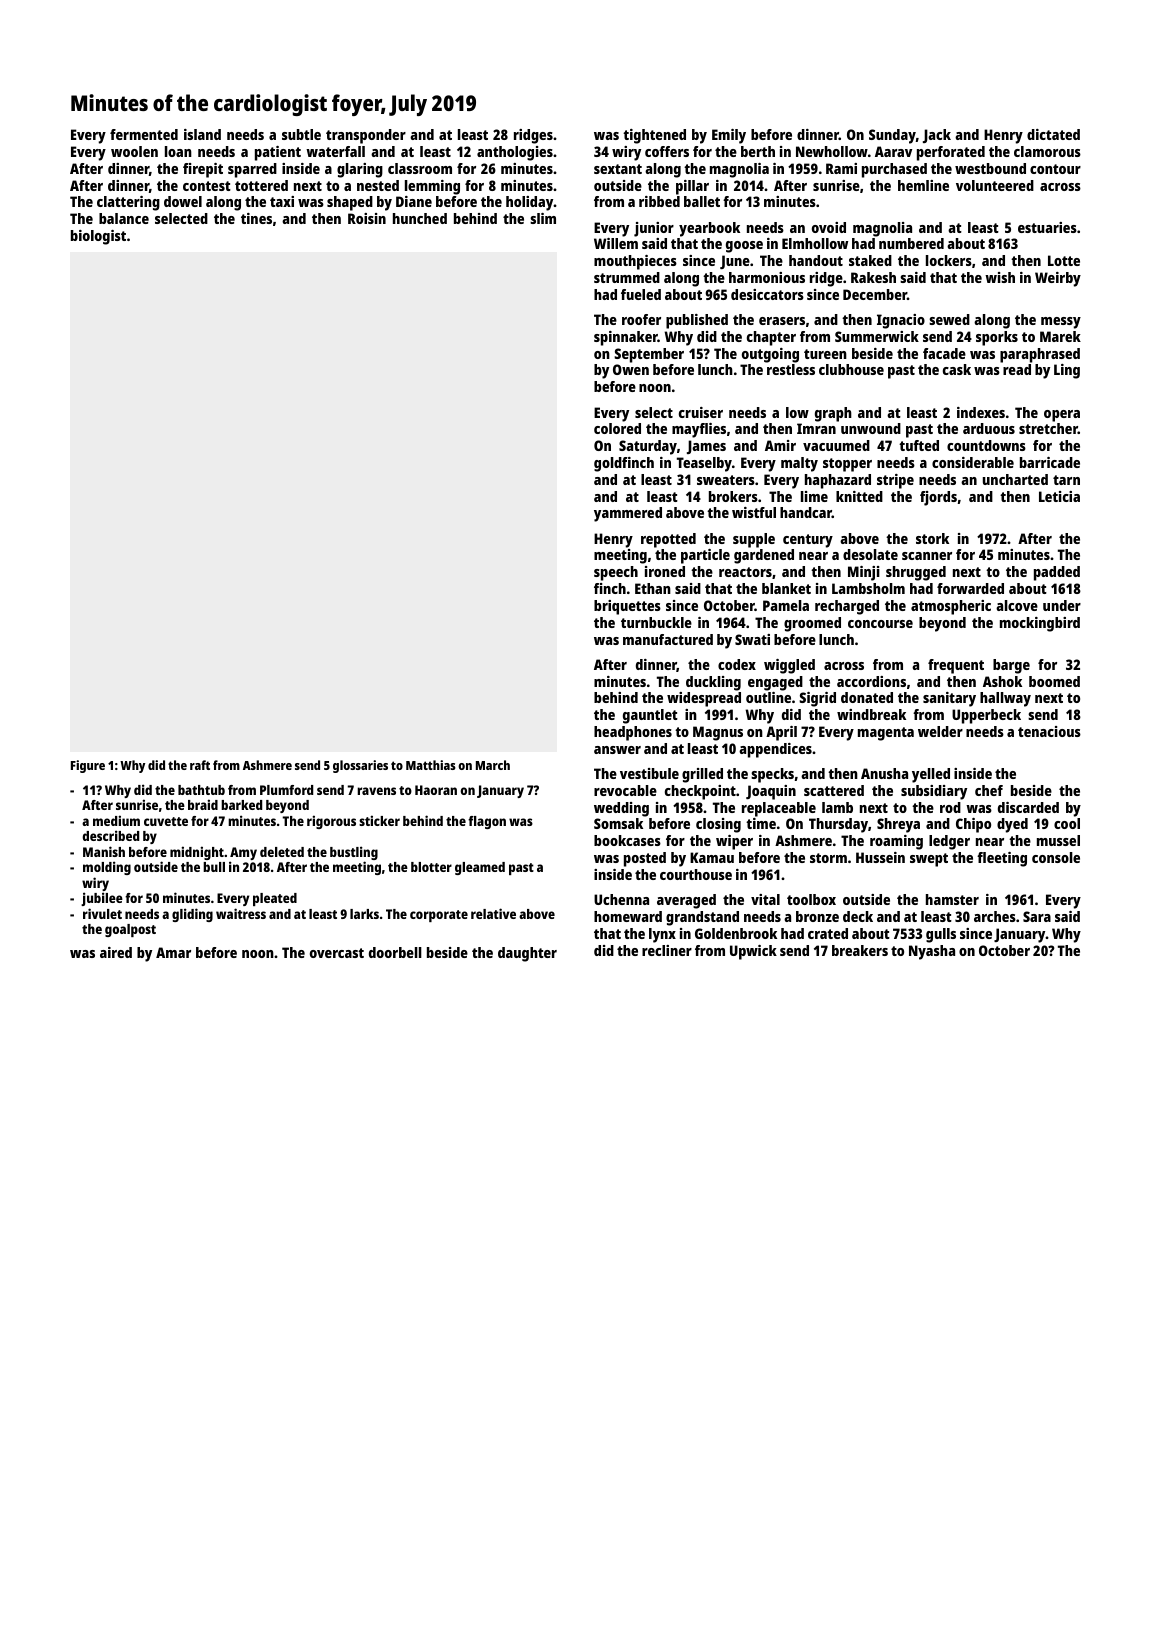 Image resolution: width=1151 pixels, height=1627 pixels. I want to click on yammered, so click(628, 514).
